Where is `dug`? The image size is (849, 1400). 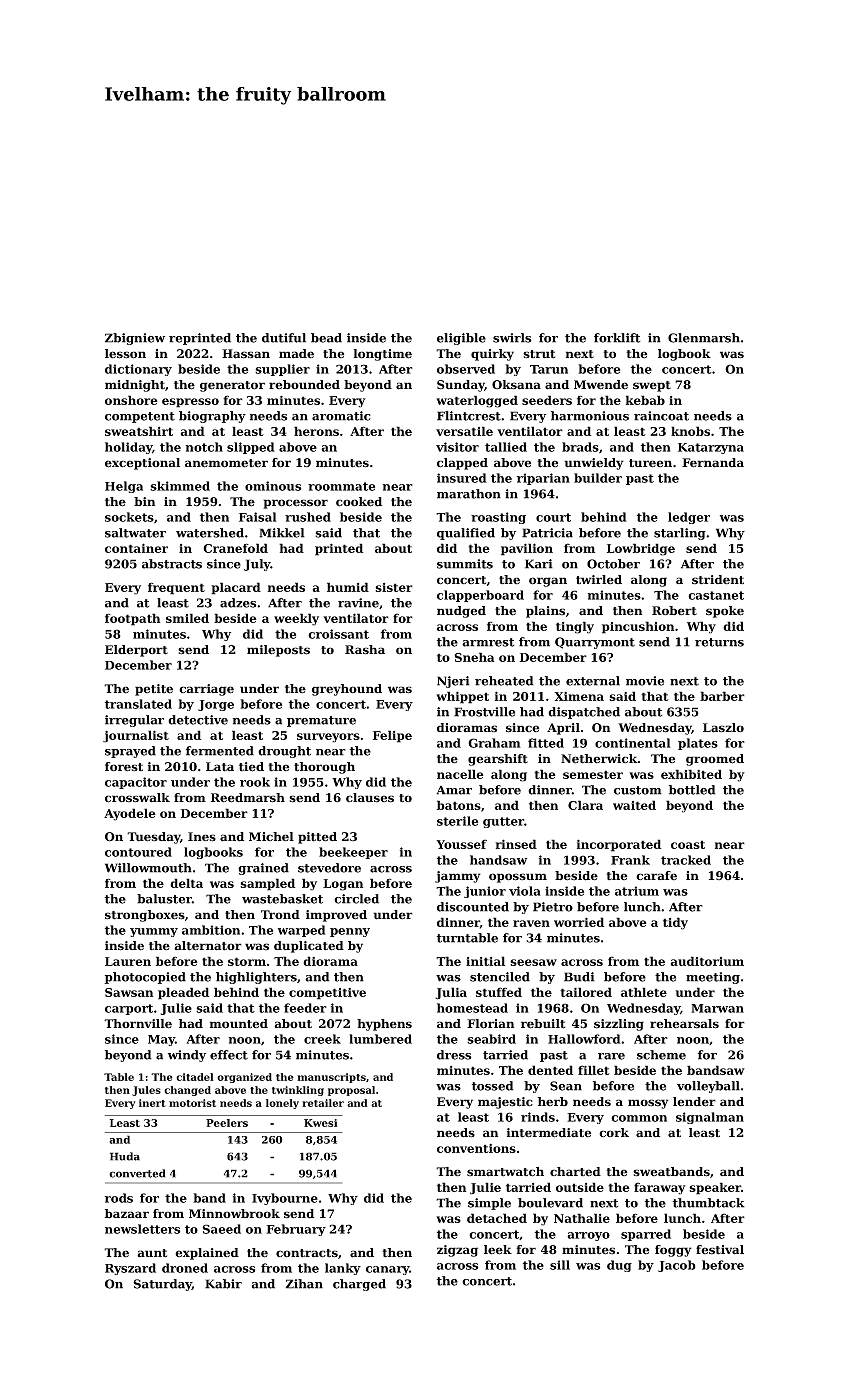 dug is located at coordinates (619, 1266).
